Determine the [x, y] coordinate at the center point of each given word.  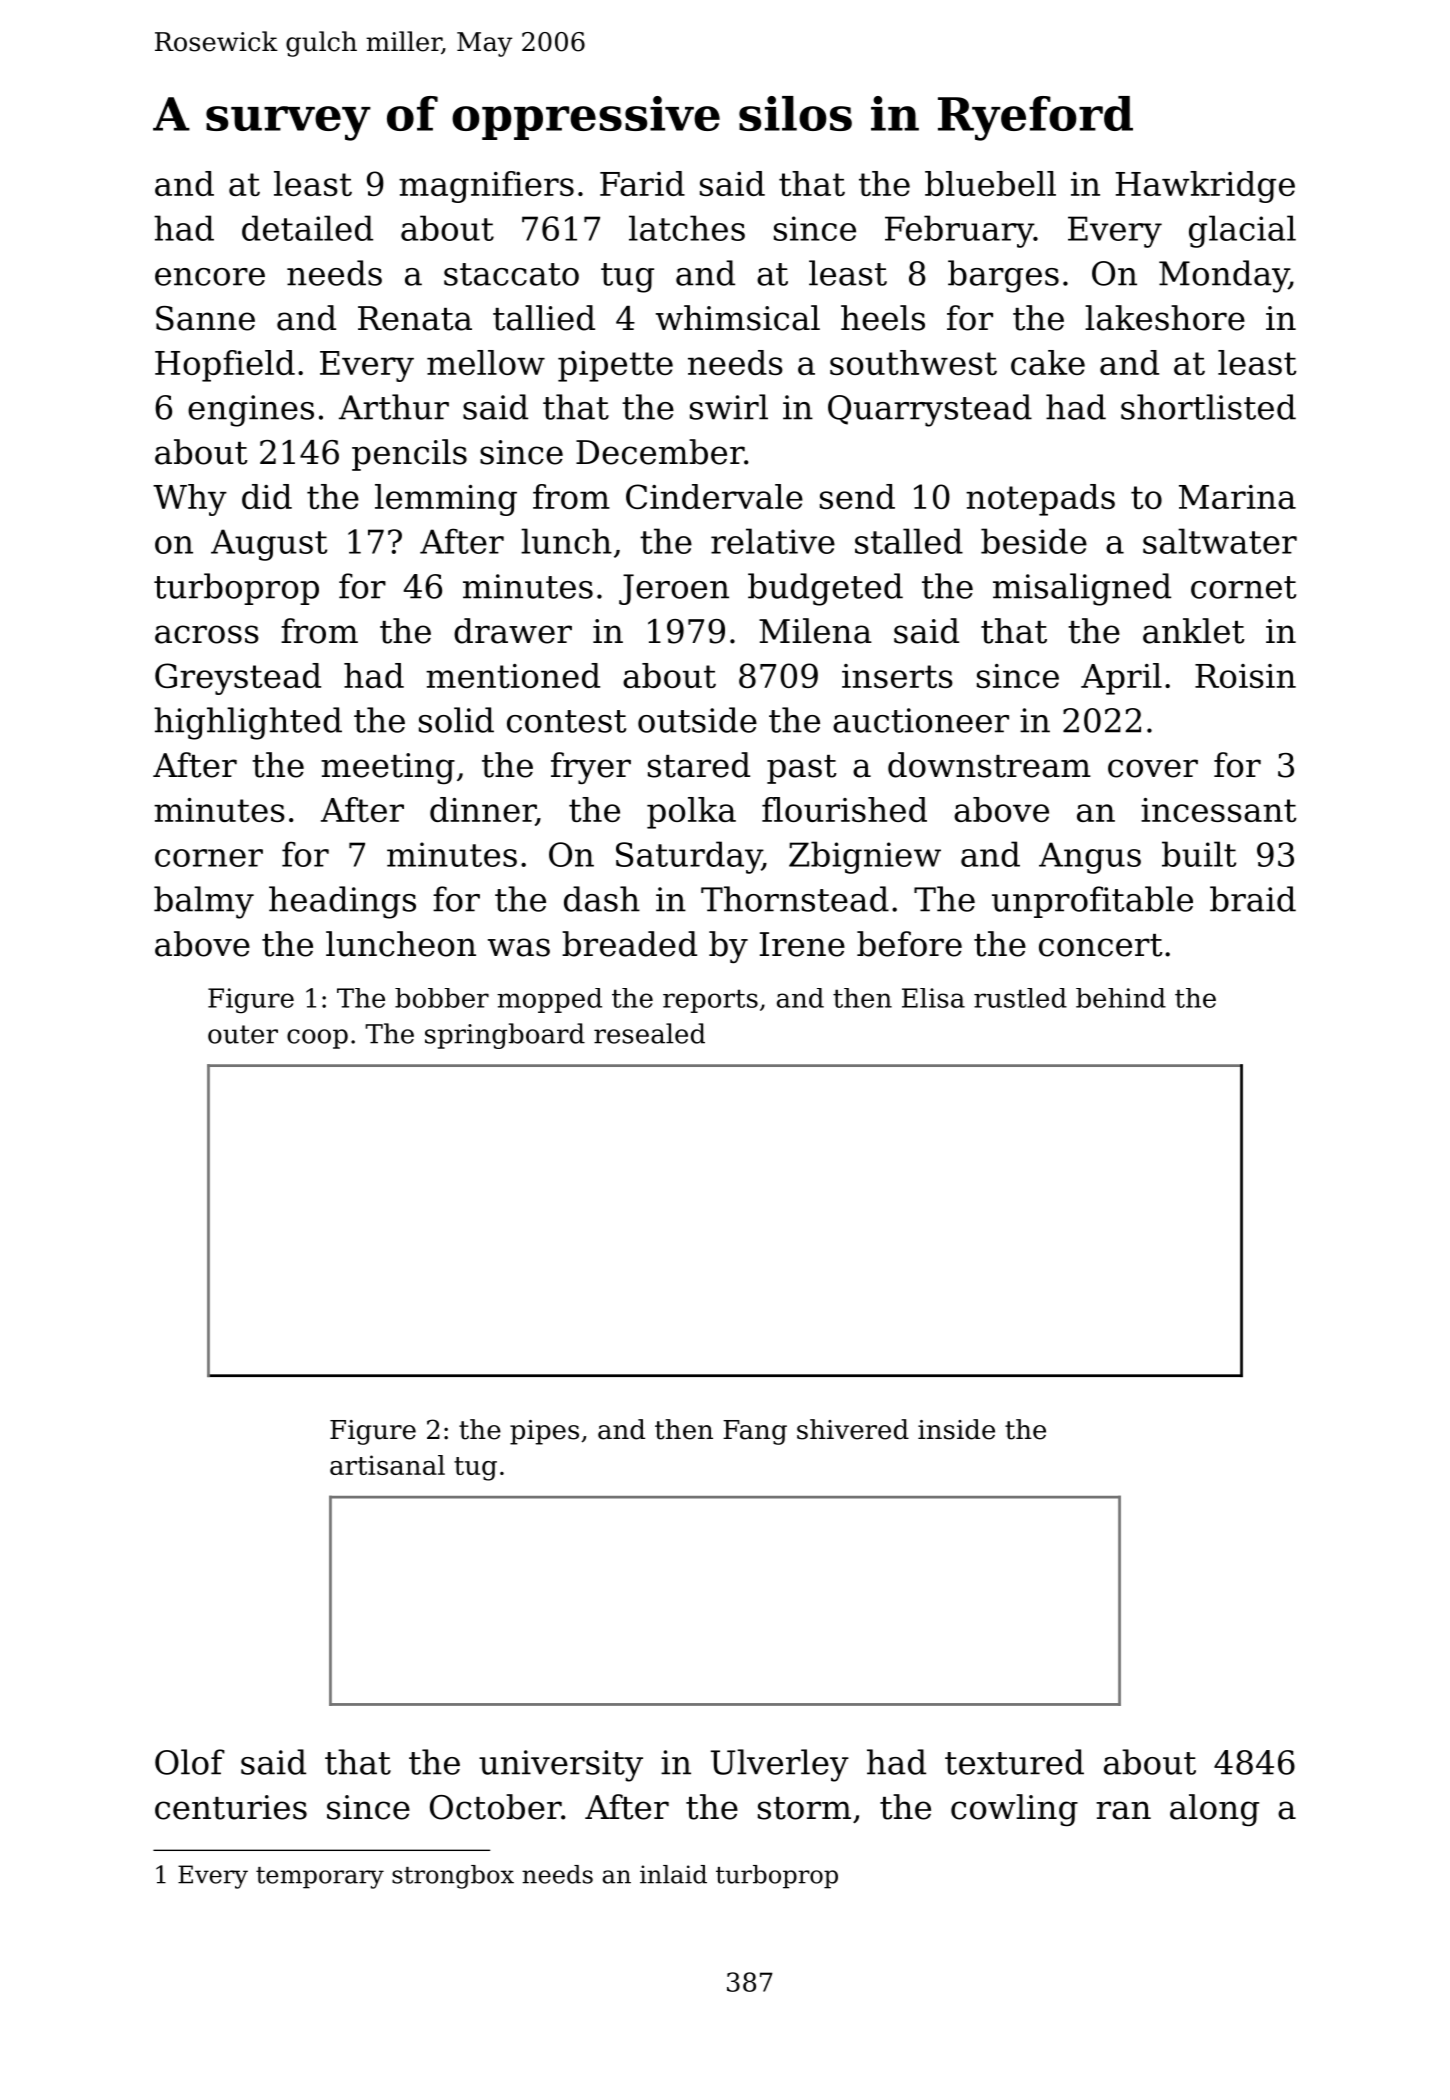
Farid [642, 183]
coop [317, 1039]
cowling [1014, 1810]
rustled [1020, 998]
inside [956, 1429]
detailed [307, 228]
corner [209, 858]
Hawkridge [1205, 187]
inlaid [673, 1874]
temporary [320, 1878]
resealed [649, 1033]
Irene [802, 944]
